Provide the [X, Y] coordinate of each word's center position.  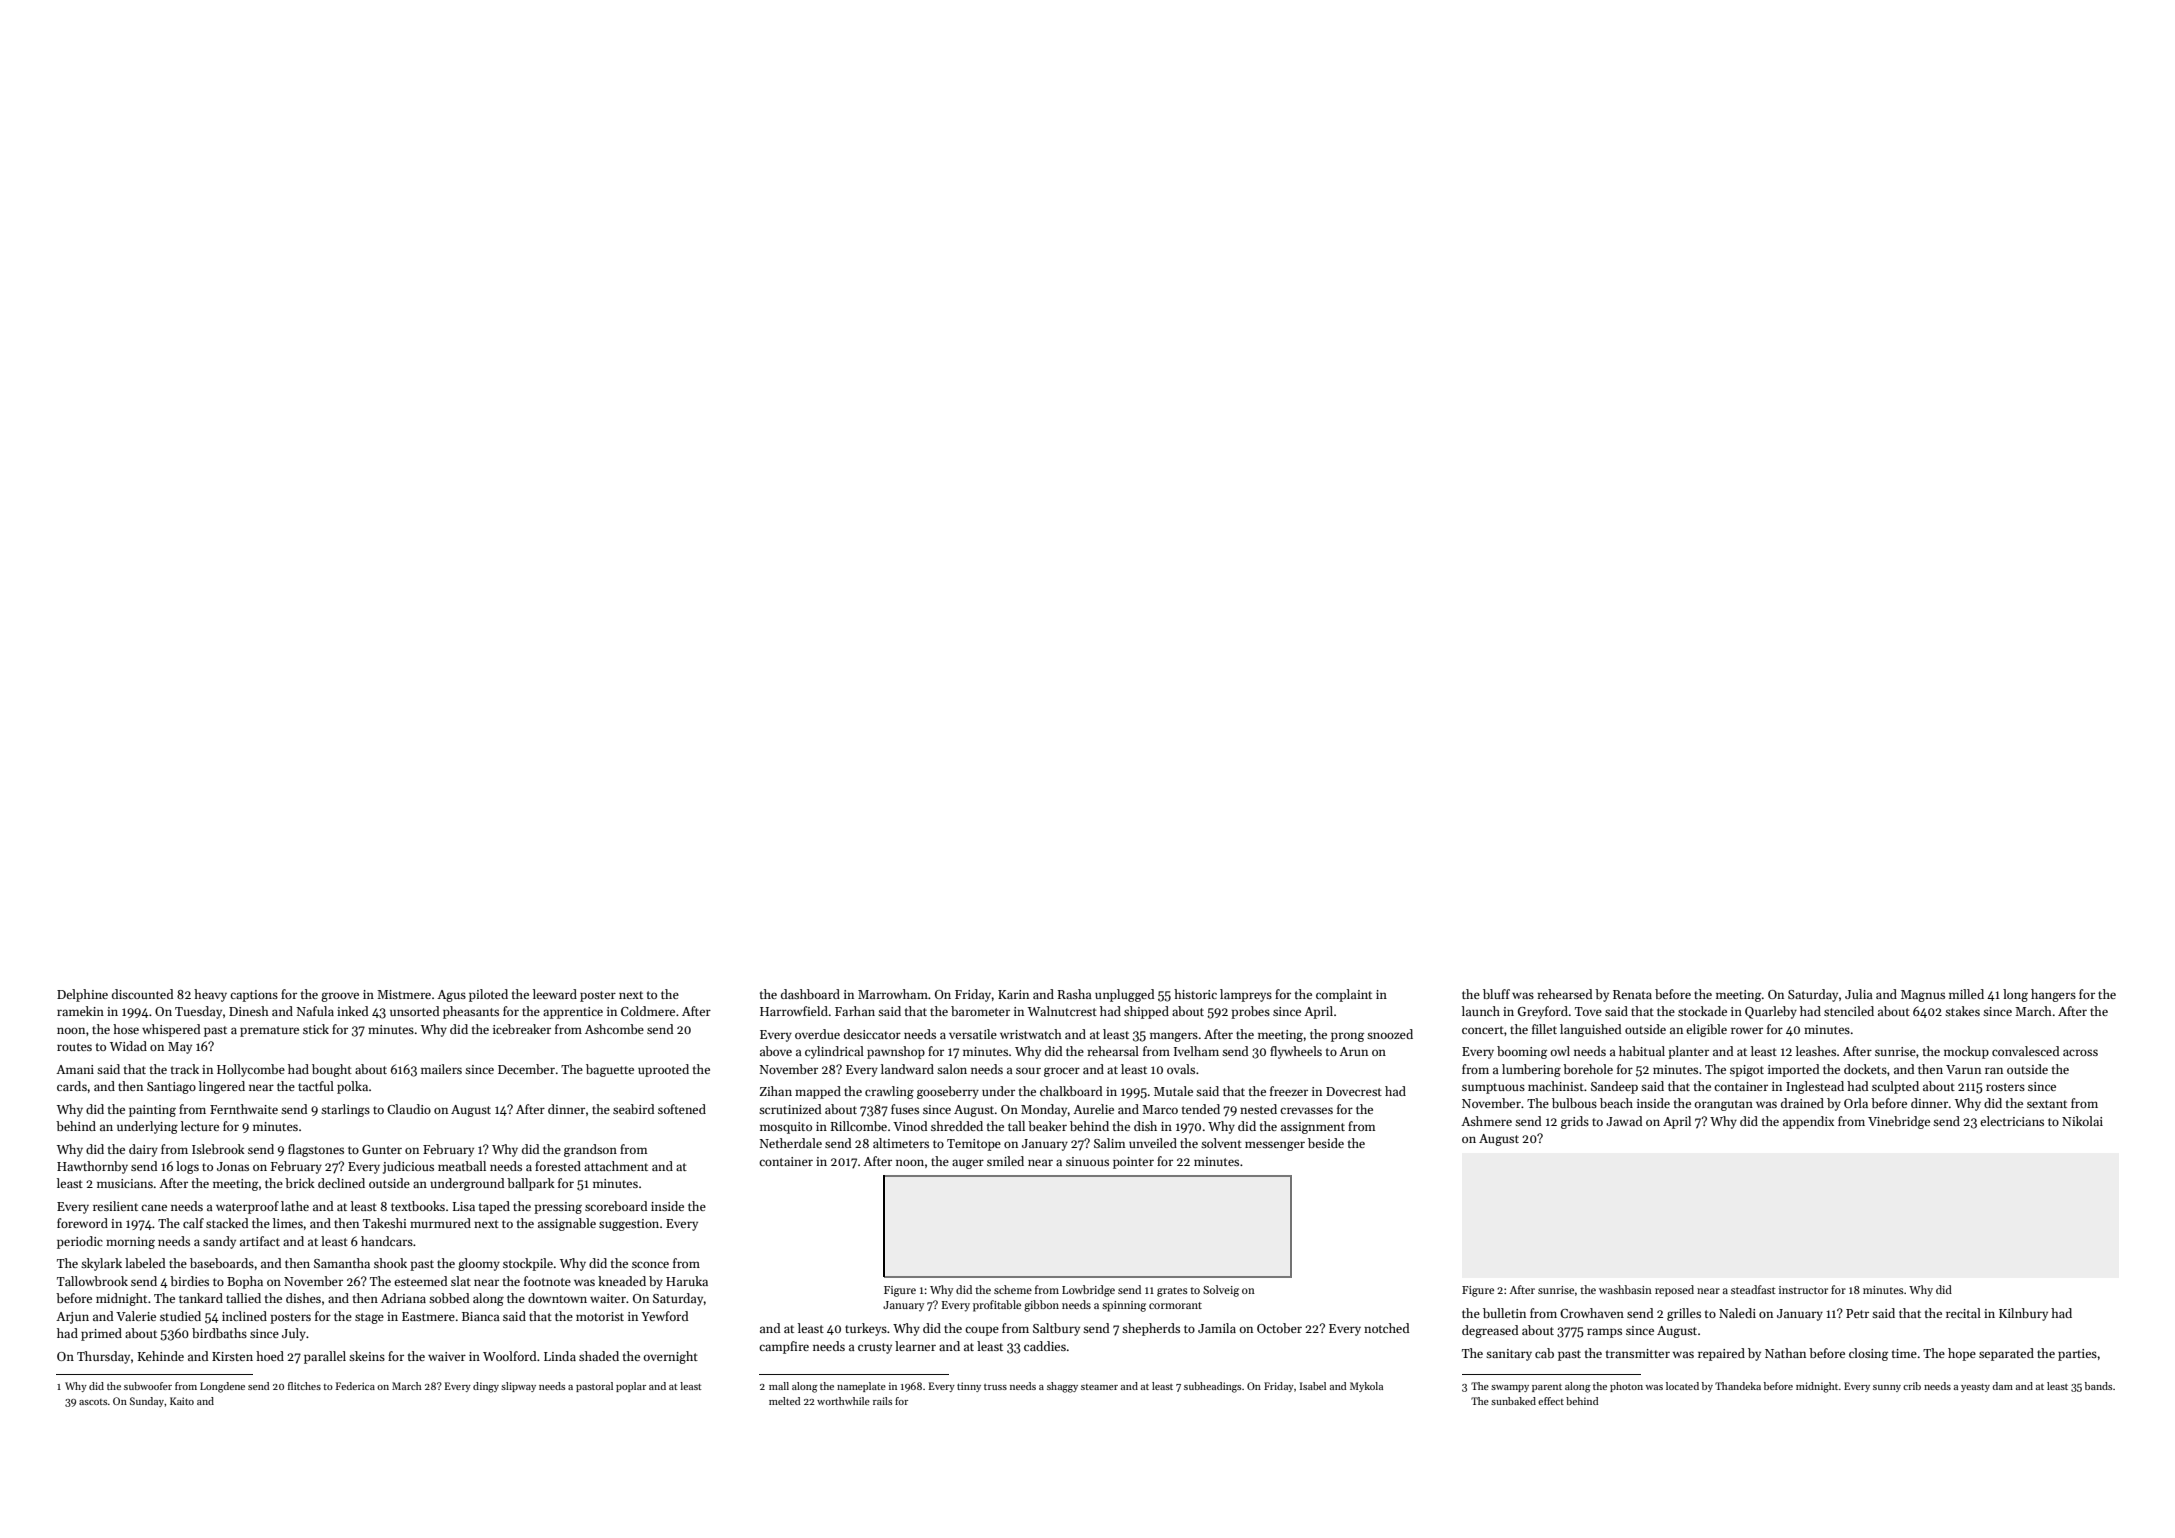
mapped [818, 1092]
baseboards [222, 1263]
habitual [1642, 1051]
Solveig [1221, 1291]
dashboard [810, 994]
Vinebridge [1899, 1122]
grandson [590, 1150]
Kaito [182, 1401]
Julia [1859, 994]
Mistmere [404, 994]
